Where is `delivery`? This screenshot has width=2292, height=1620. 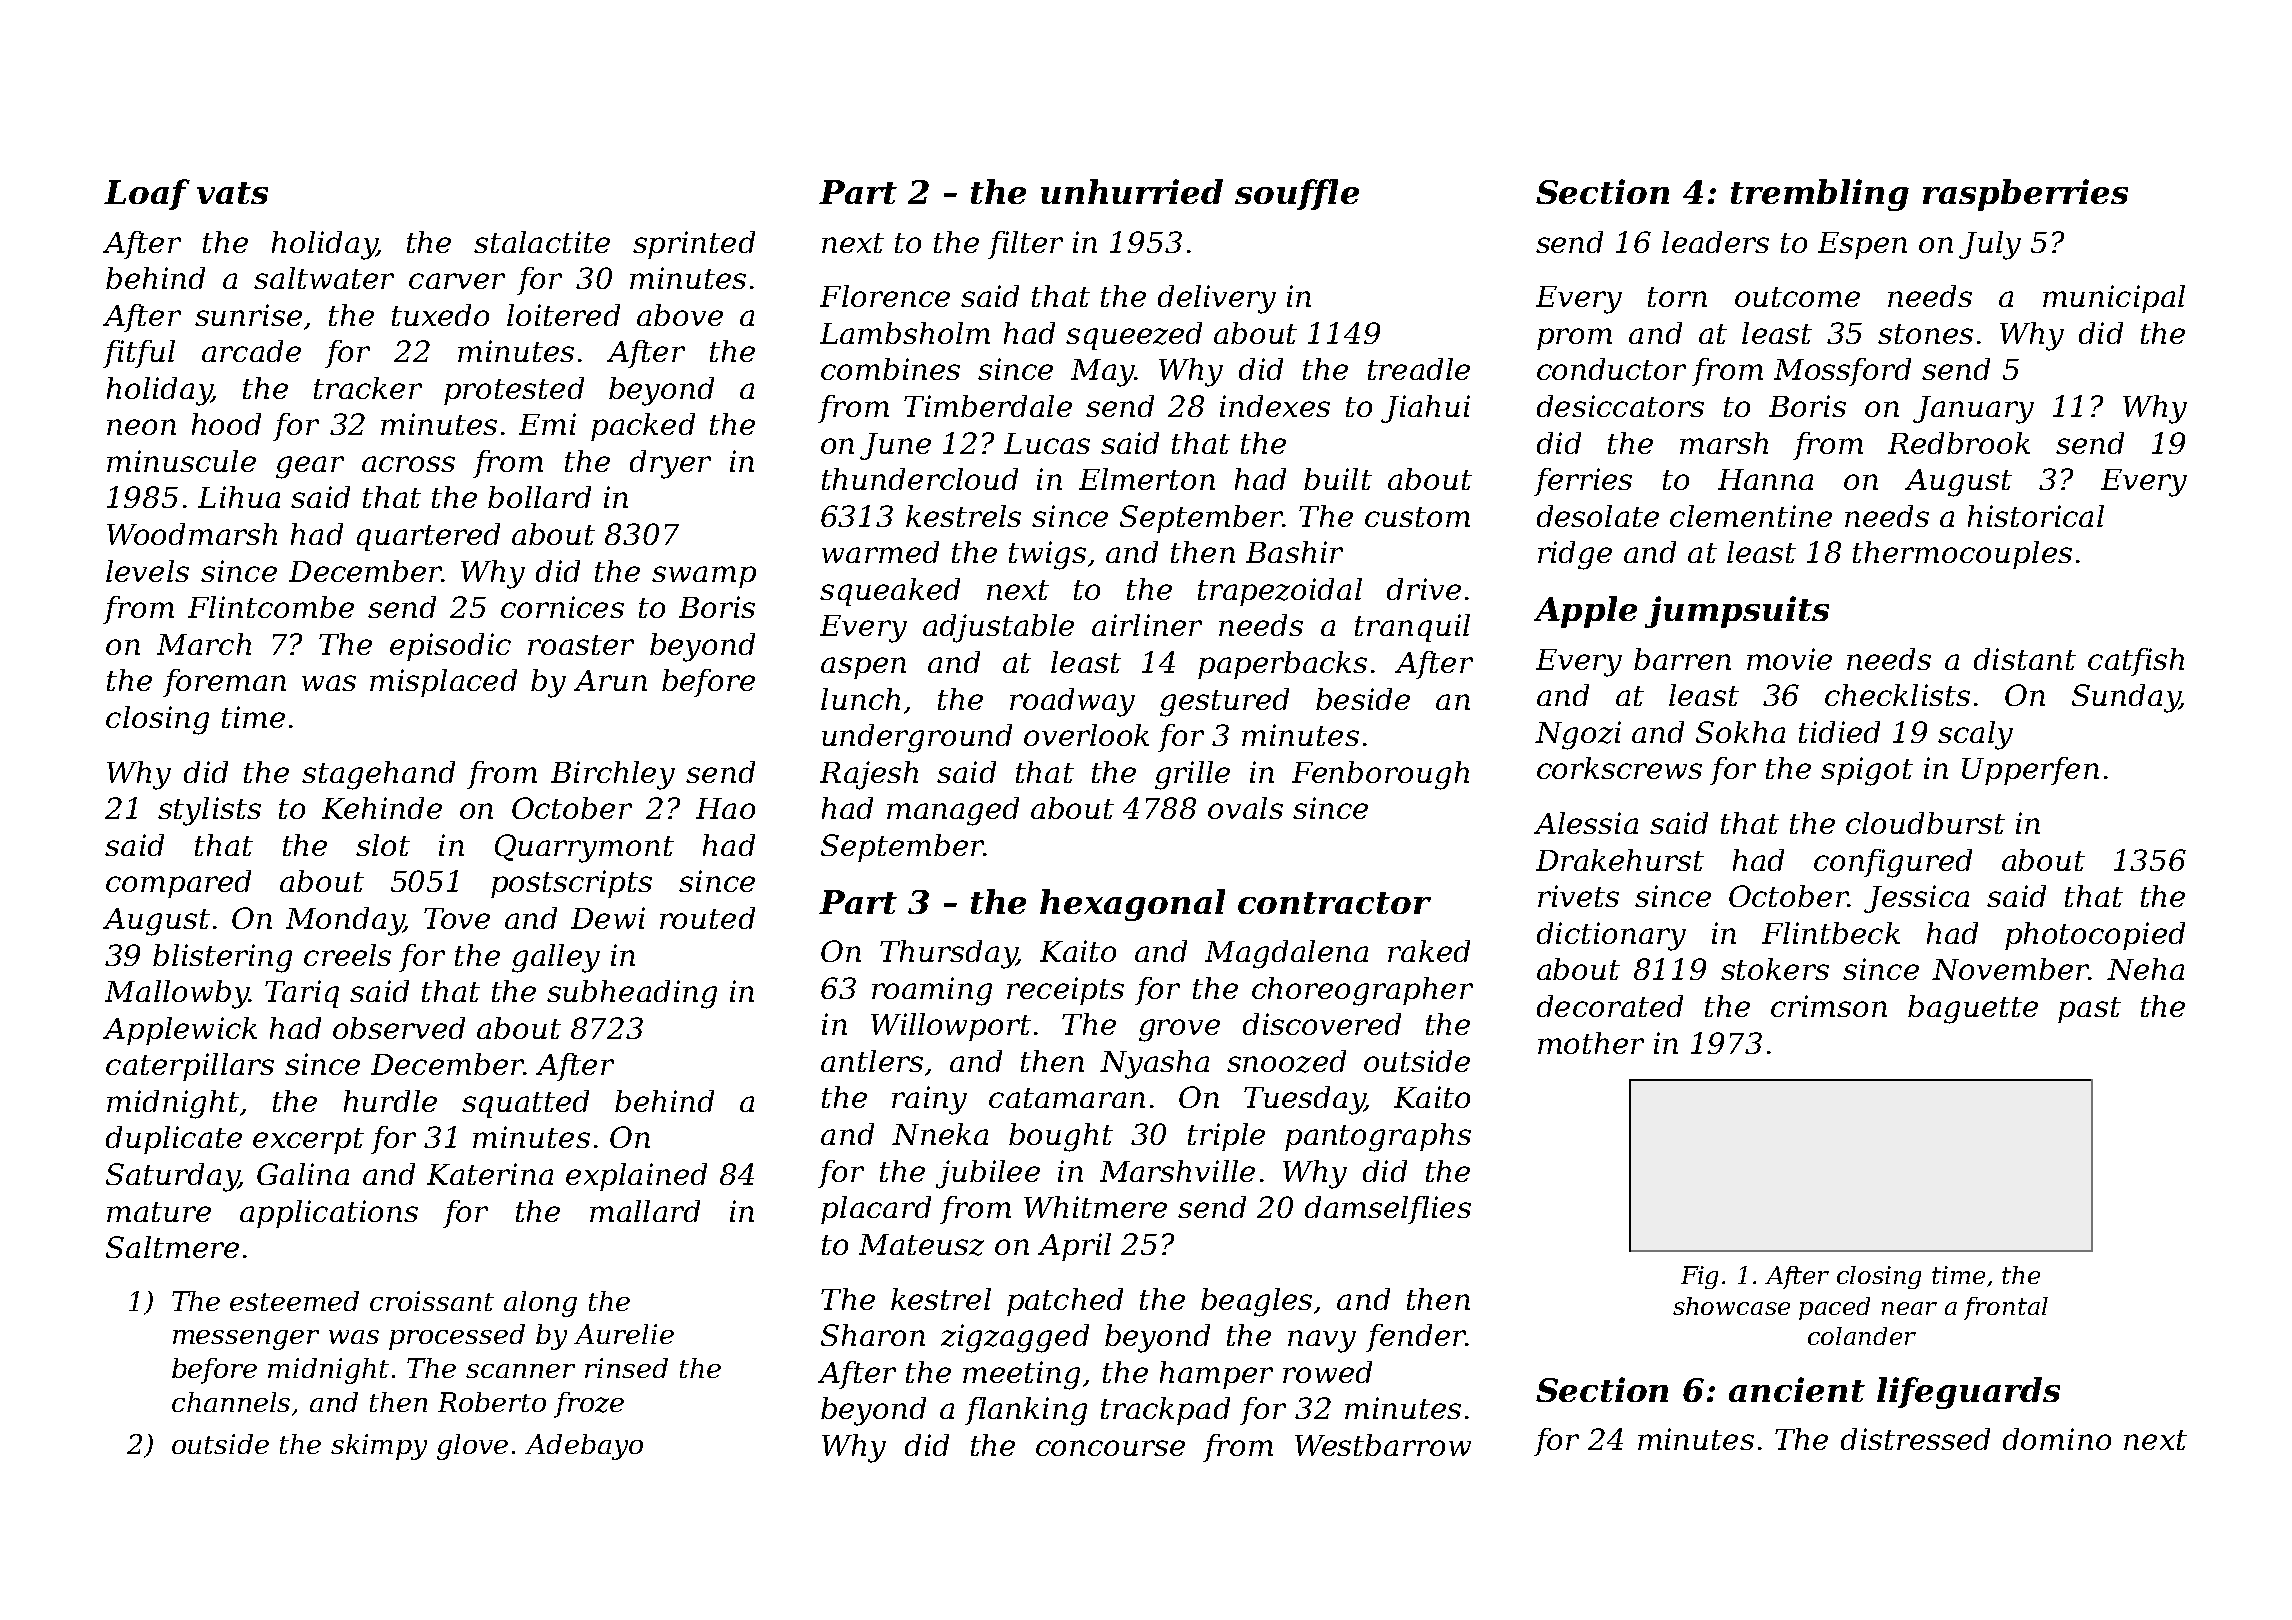 delivery is located at coordinates (1217, 299).
